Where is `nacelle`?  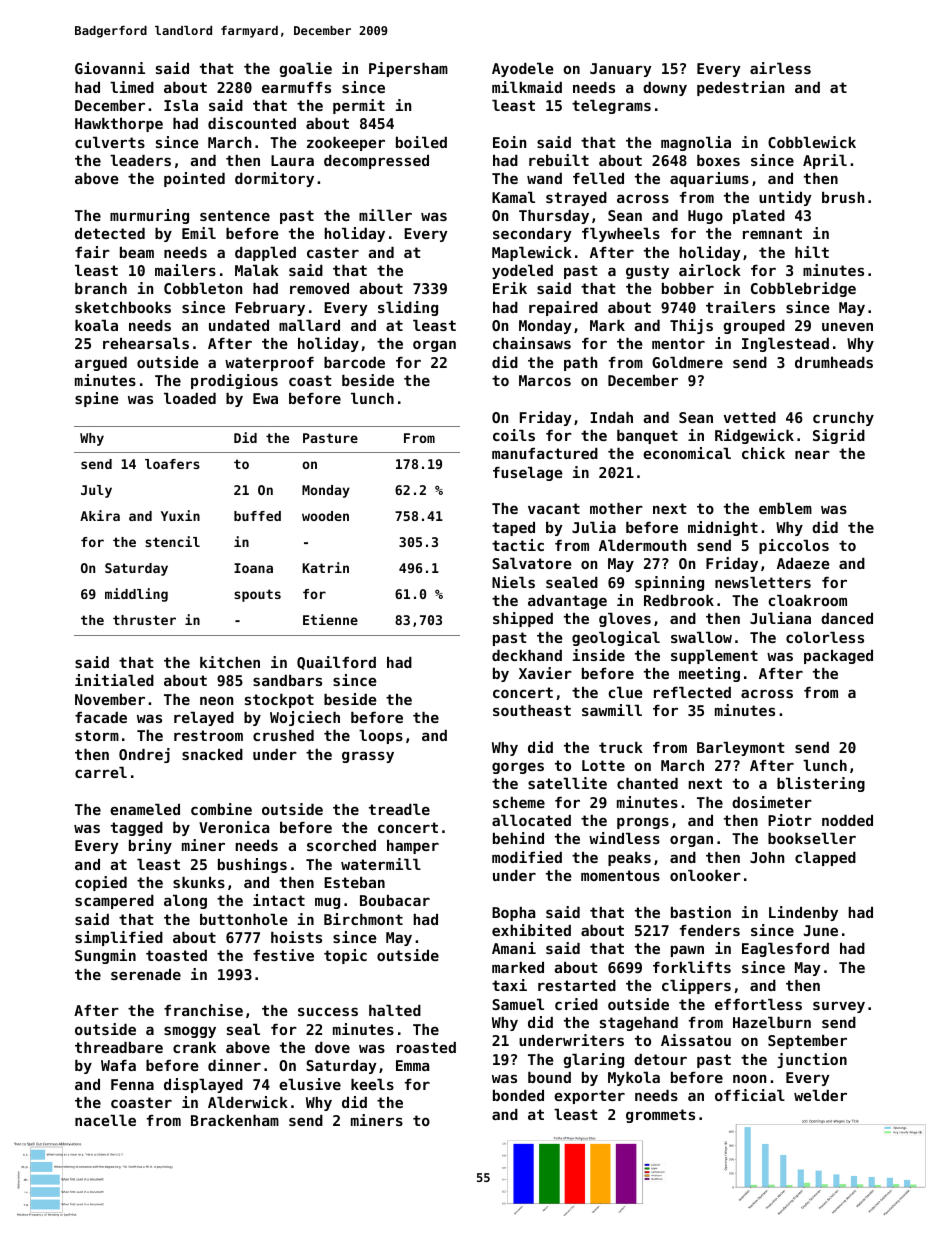
nacelle is located at coordinates (105, 1120).
